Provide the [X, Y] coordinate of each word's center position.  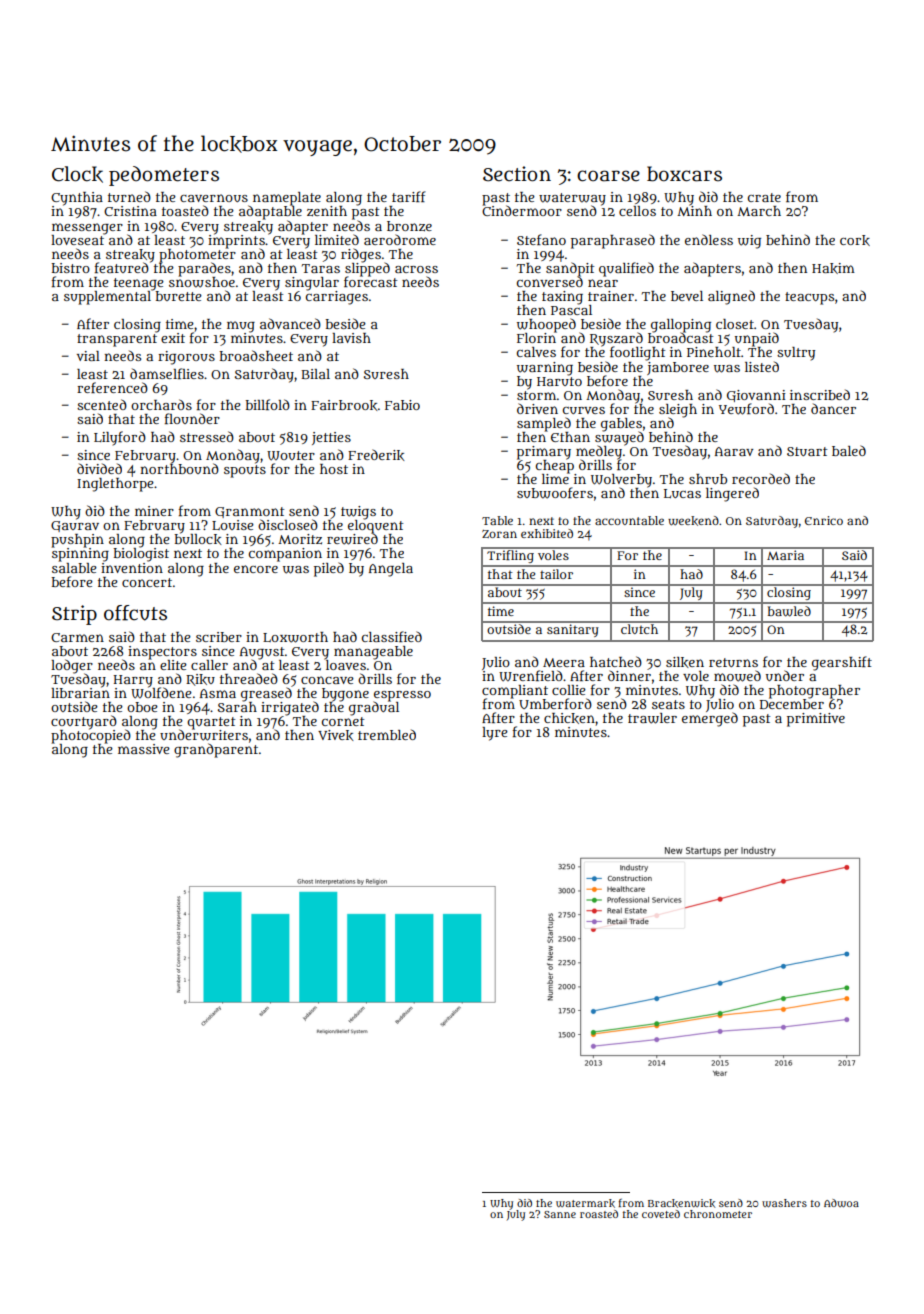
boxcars [684, 174]
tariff [409, 196]
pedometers [164, 176]
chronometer [718, 1214]
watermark [585, 1203]
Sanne [560, 1214]
